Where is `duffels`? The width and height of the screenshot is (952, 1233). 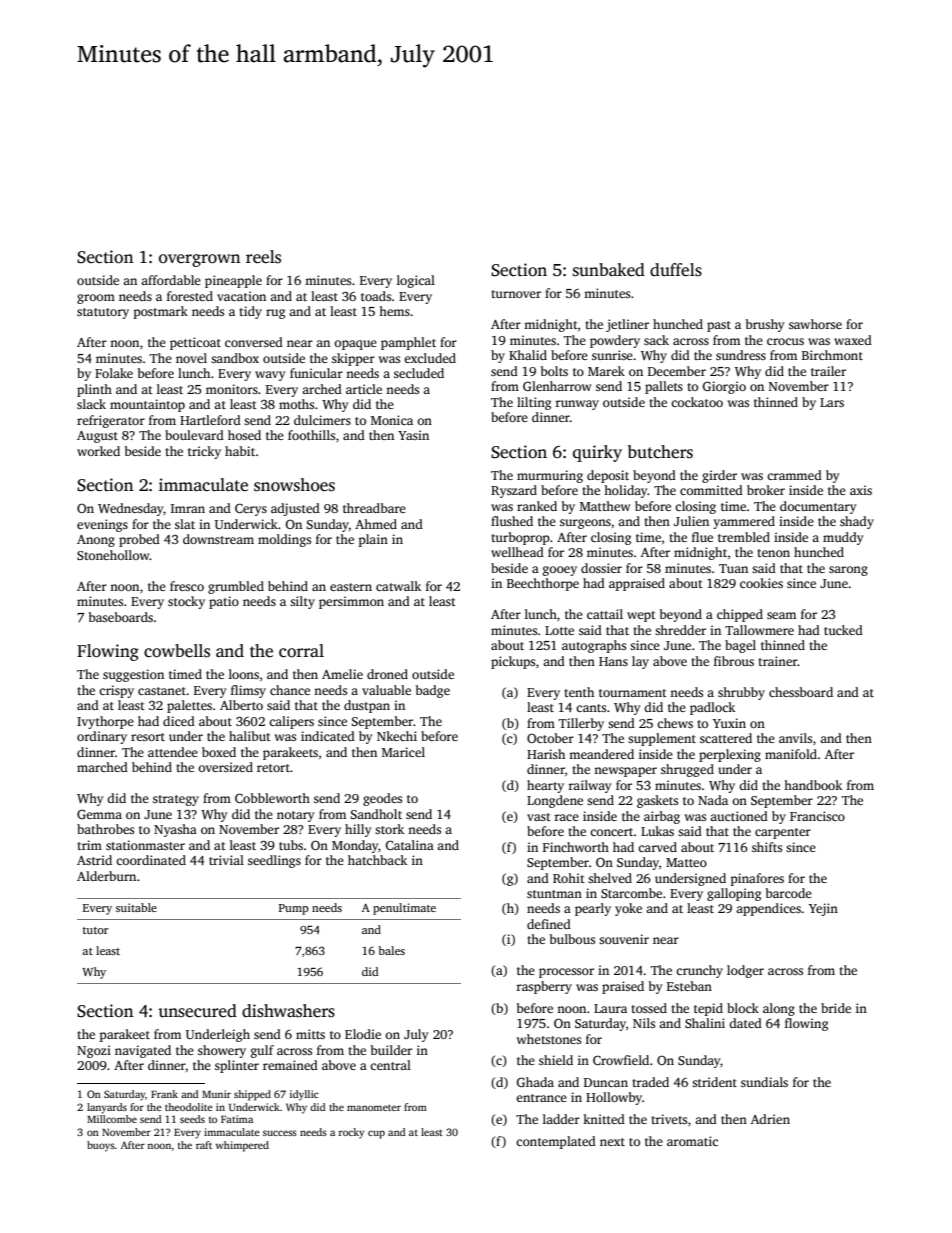 duffels is located at coordinates (676, 270).
